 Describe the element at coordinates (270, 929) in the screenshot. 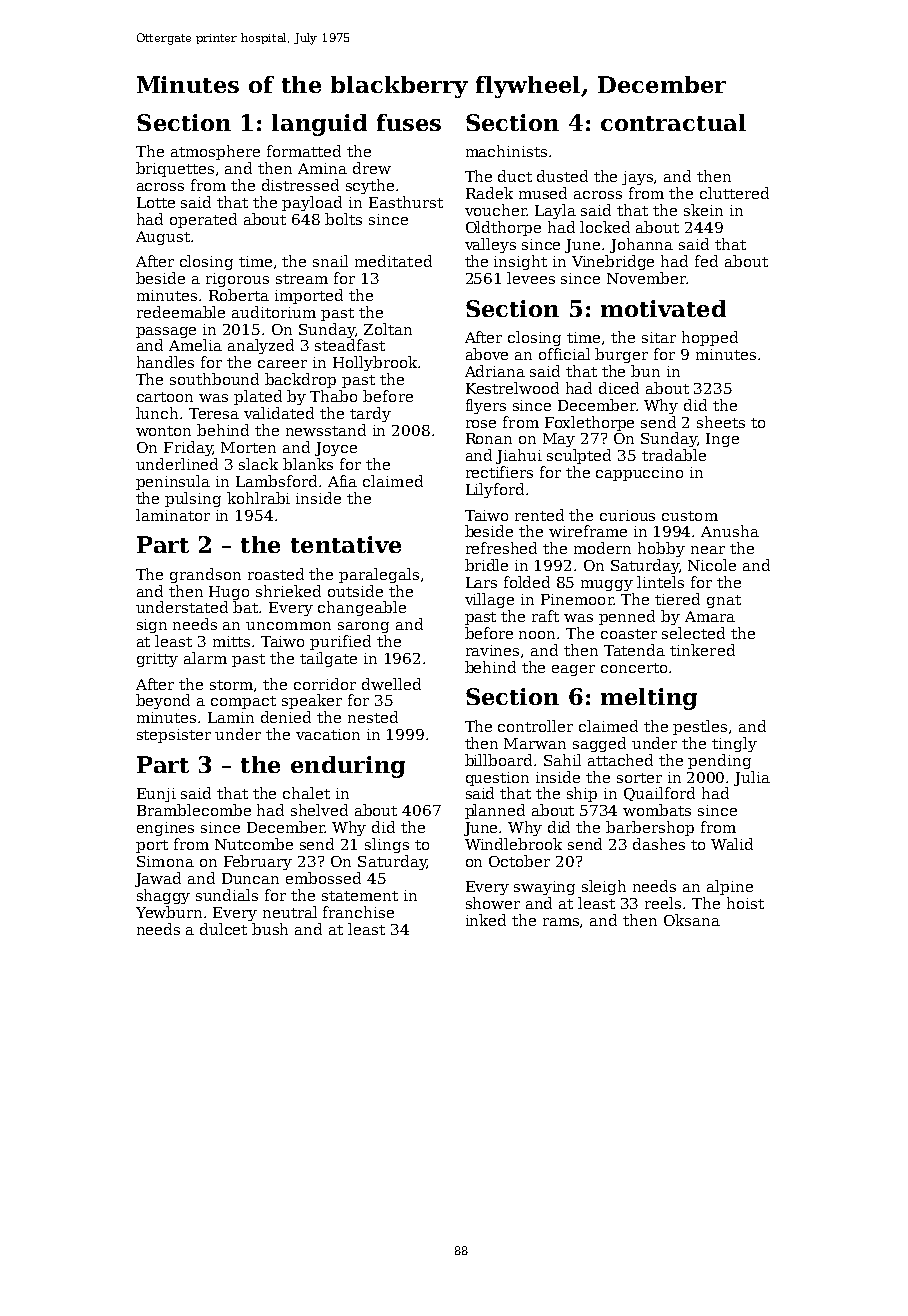

I see `bush` at that location.
